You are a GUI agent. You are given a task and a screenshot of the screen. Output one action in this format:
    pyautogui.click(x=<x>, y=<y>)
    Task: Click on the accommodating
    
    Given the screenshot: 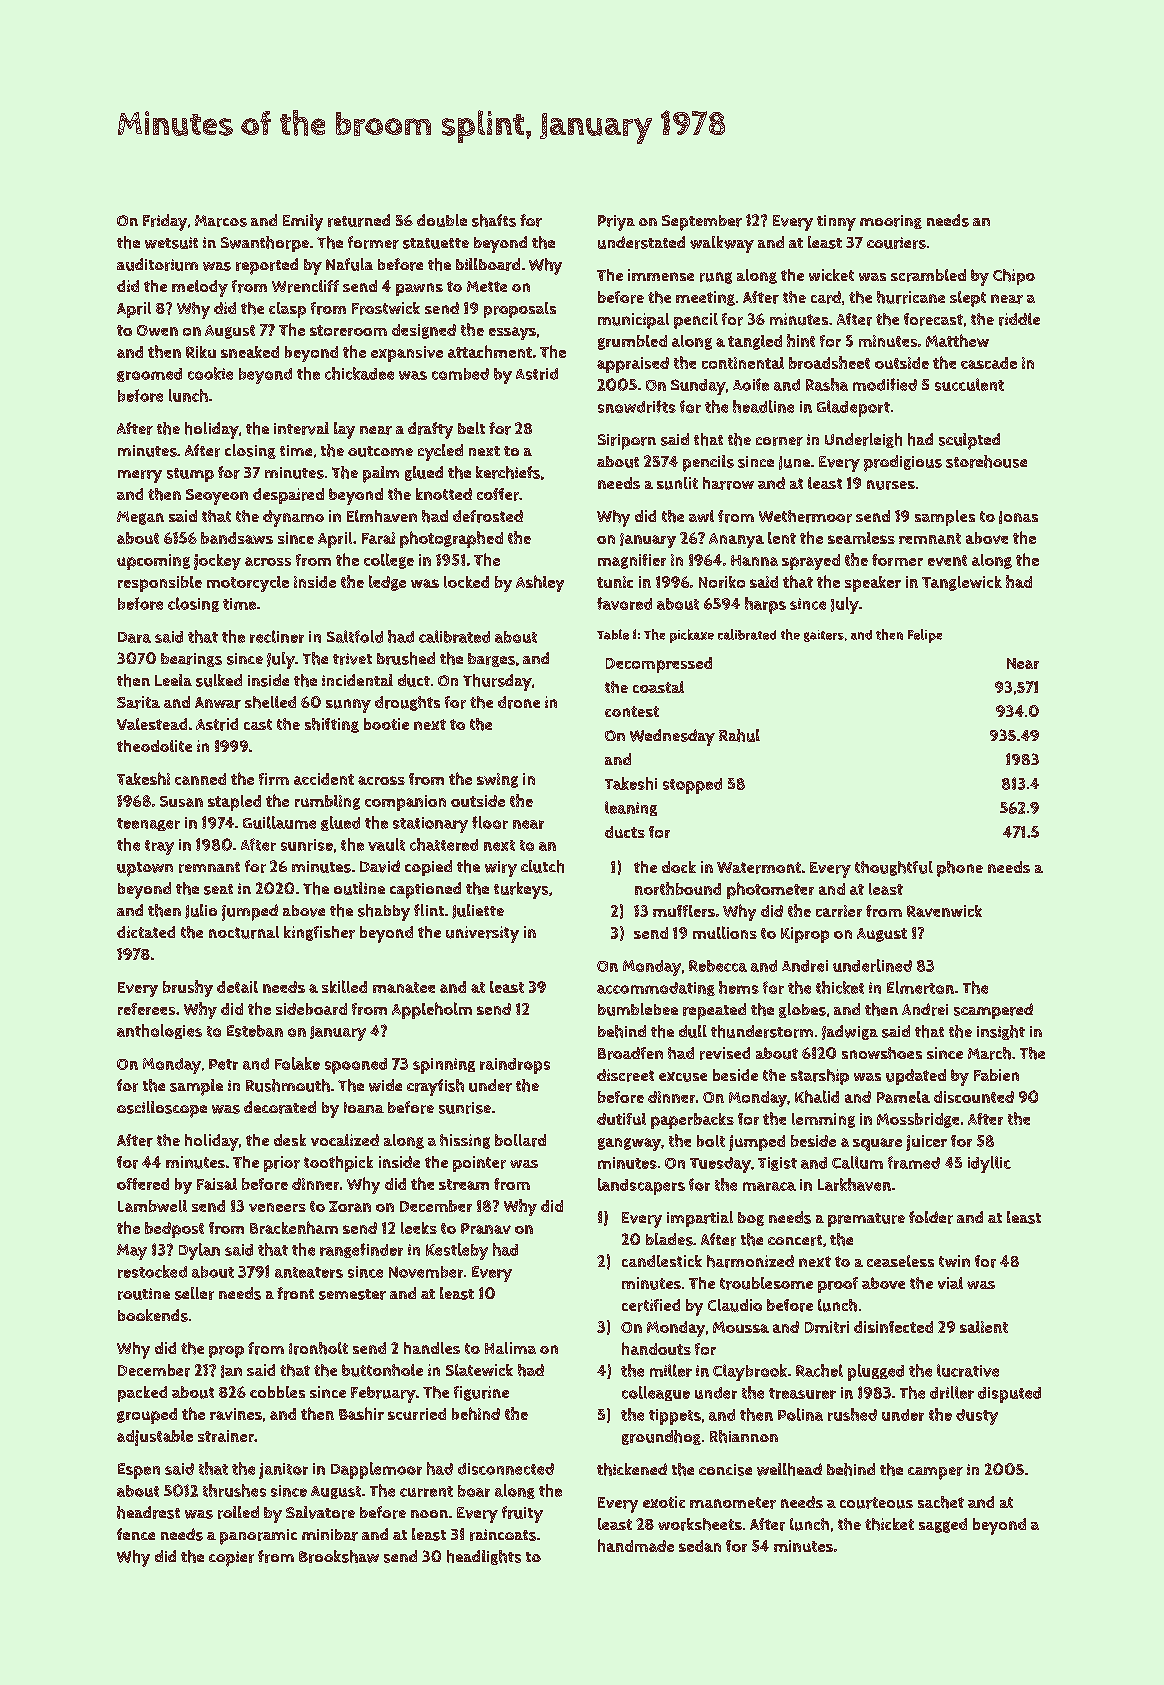 What is the action you would take?
    pyautogui.click(x=656, y=989)
